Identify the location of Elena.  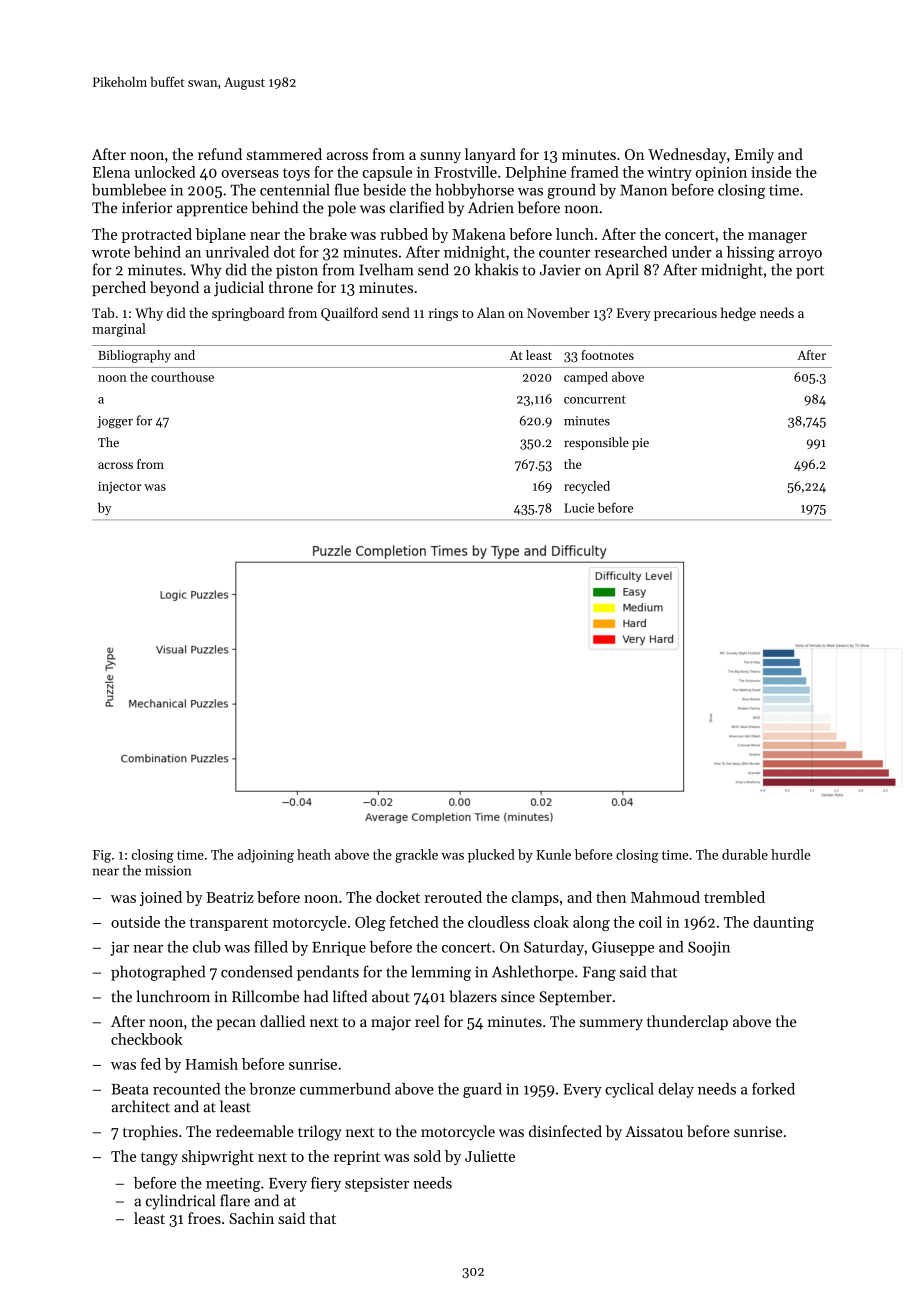
(111, 172).
